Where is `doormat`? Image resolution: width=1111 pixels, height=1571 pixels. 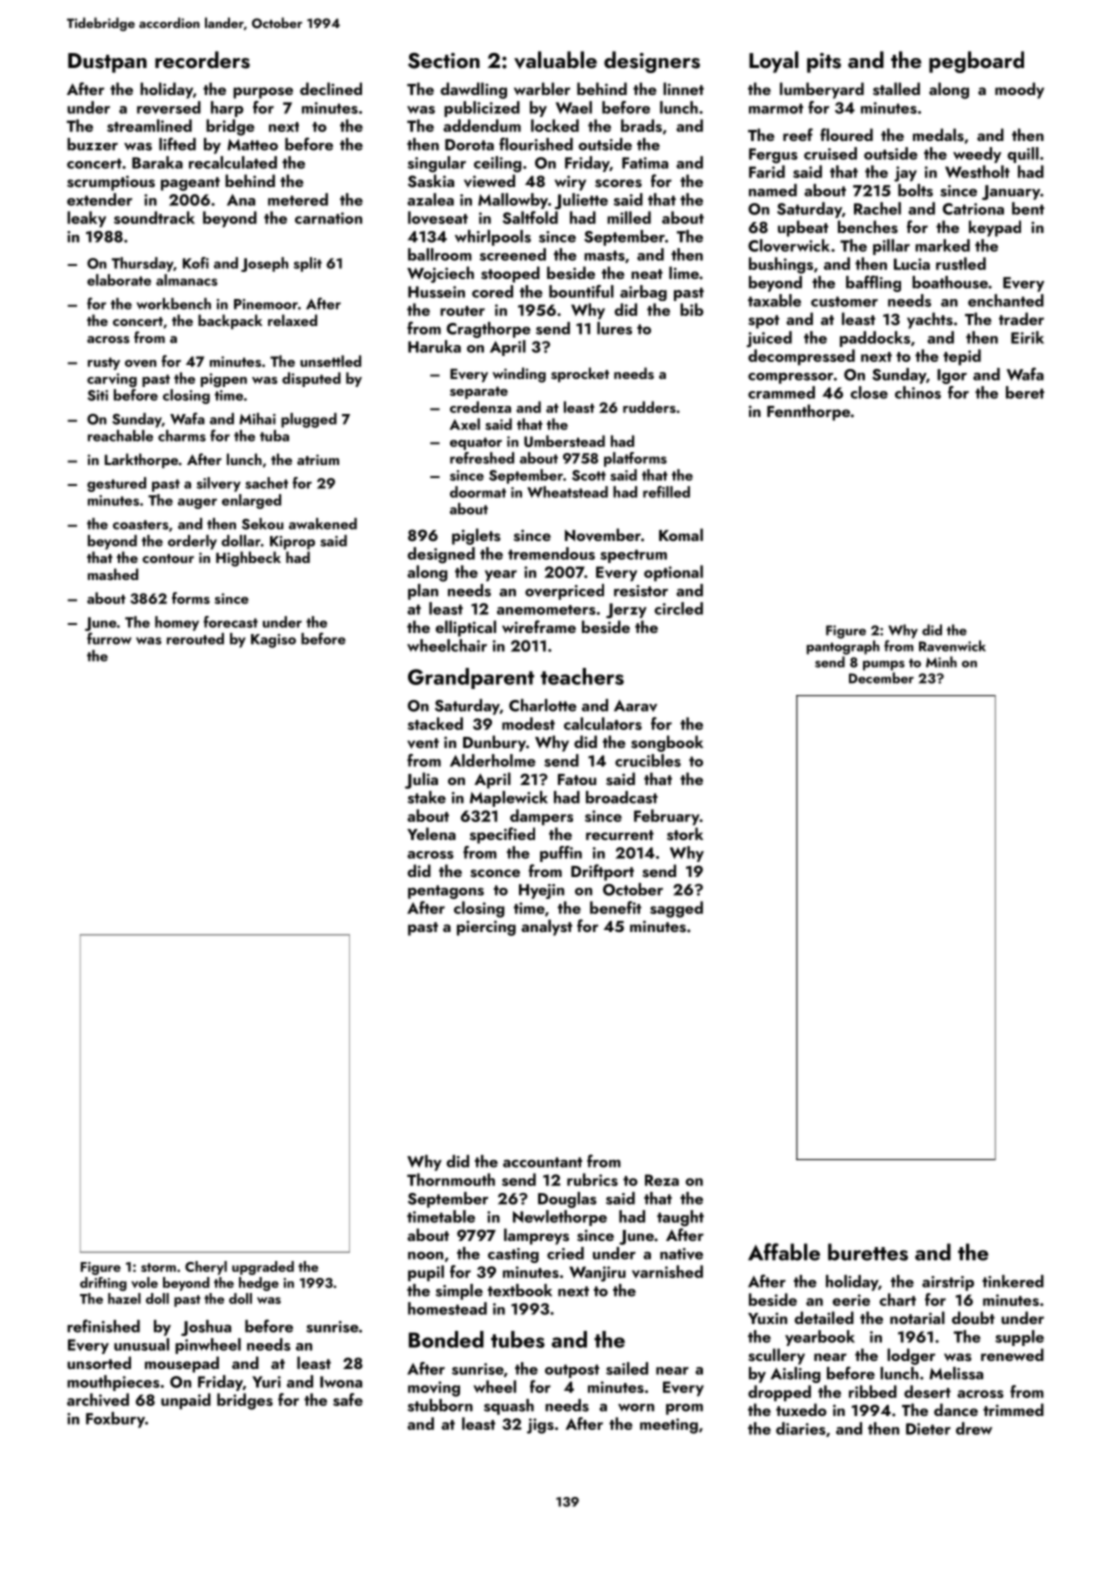 doormat is located at coordinates (478, 492).
